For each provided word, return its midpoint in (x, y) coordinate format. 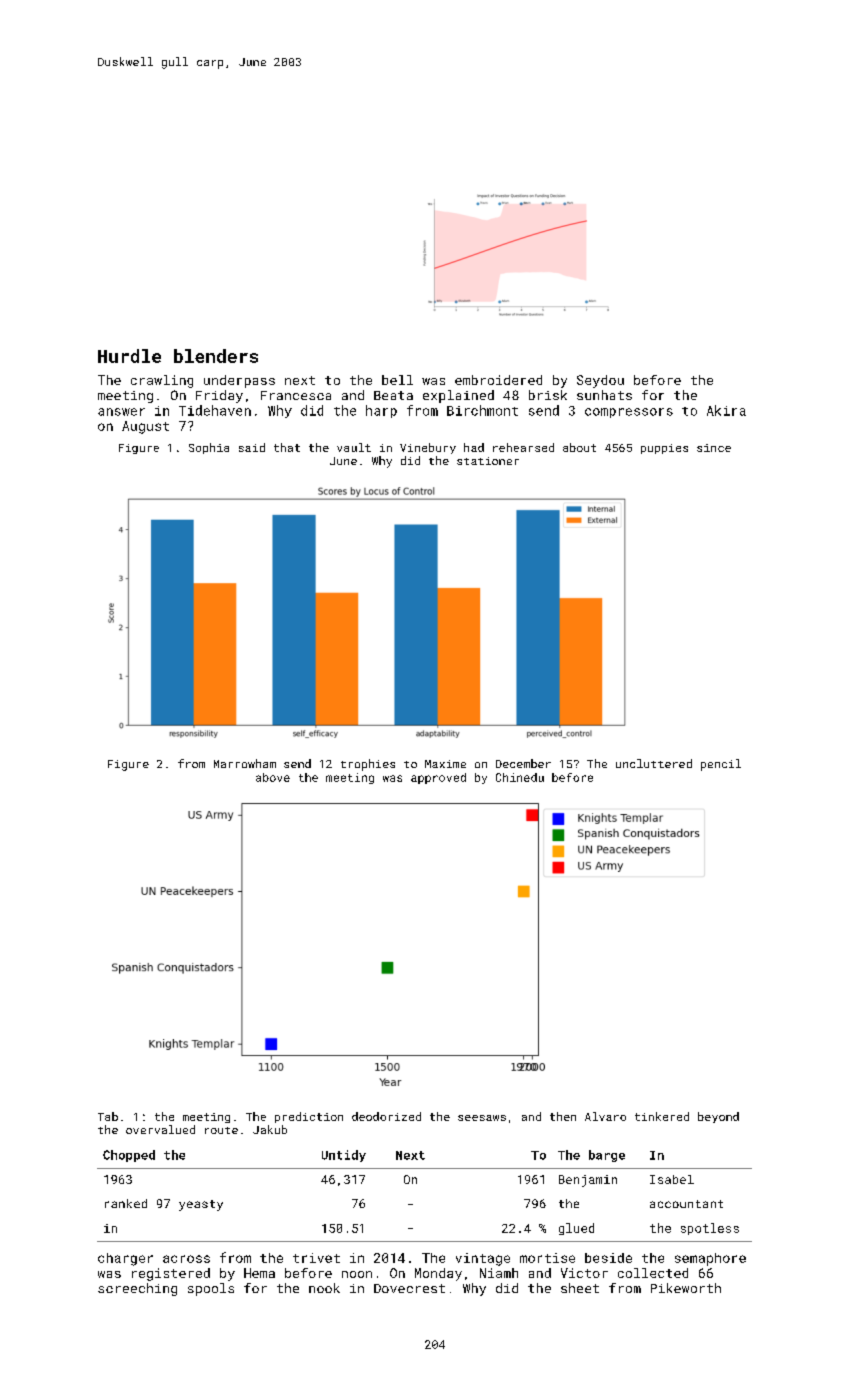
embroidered (498, 380)
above (273, 777)
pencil (721, 765)
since (714, 448)
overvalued (160, 1129)
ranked (126, 1203)
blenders (216, 356)
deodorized (386, 1116)
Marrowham (245, 763)
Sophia (209, 448)
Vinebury (428, 448)
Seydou (600, 381)
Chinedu (520, 777)
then (563, 1116)
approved (438, 778)
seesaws (482, 1118)
